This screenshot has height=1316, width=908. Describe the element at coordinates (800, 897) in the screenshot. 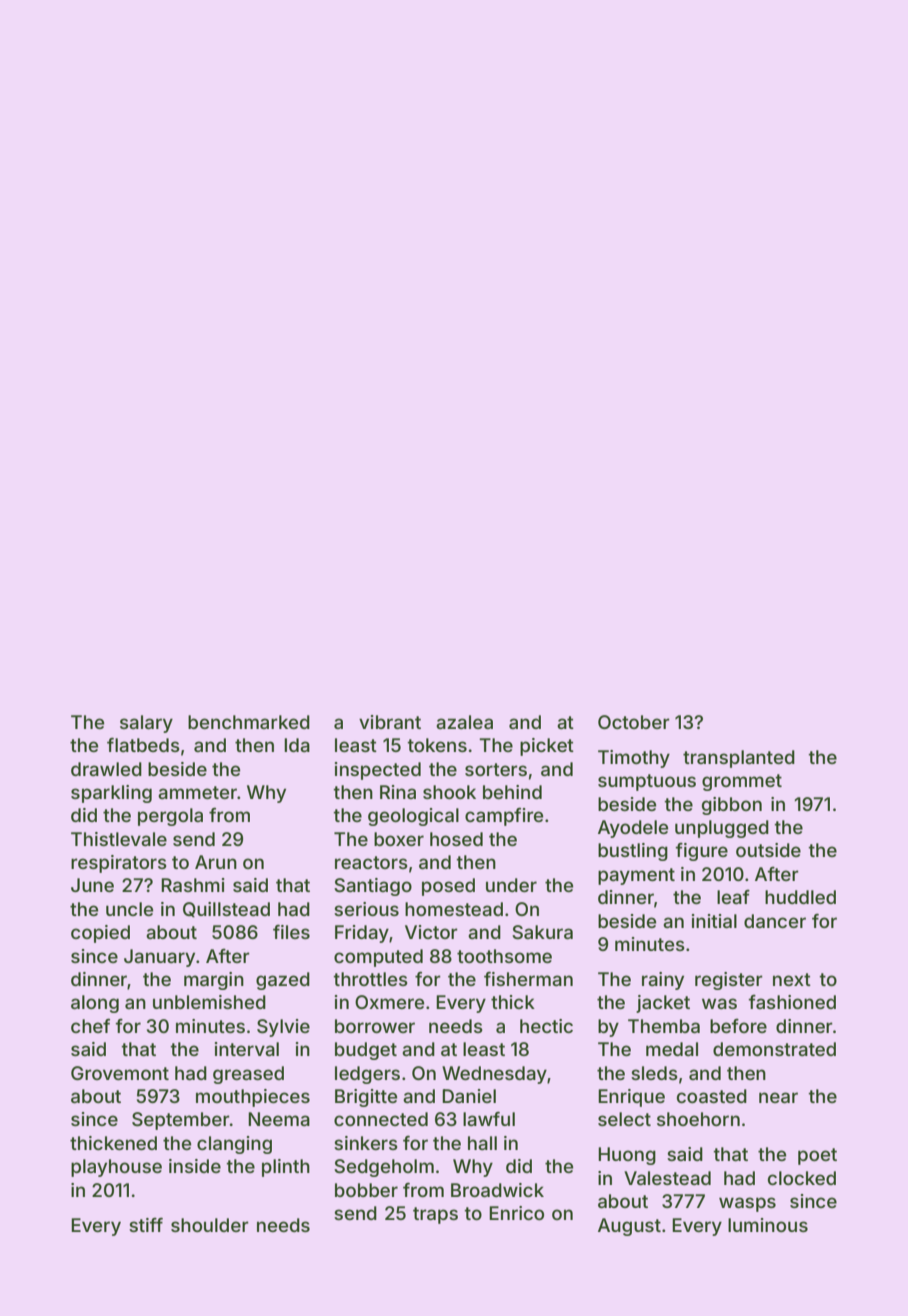

I see `huddled` at that location.
